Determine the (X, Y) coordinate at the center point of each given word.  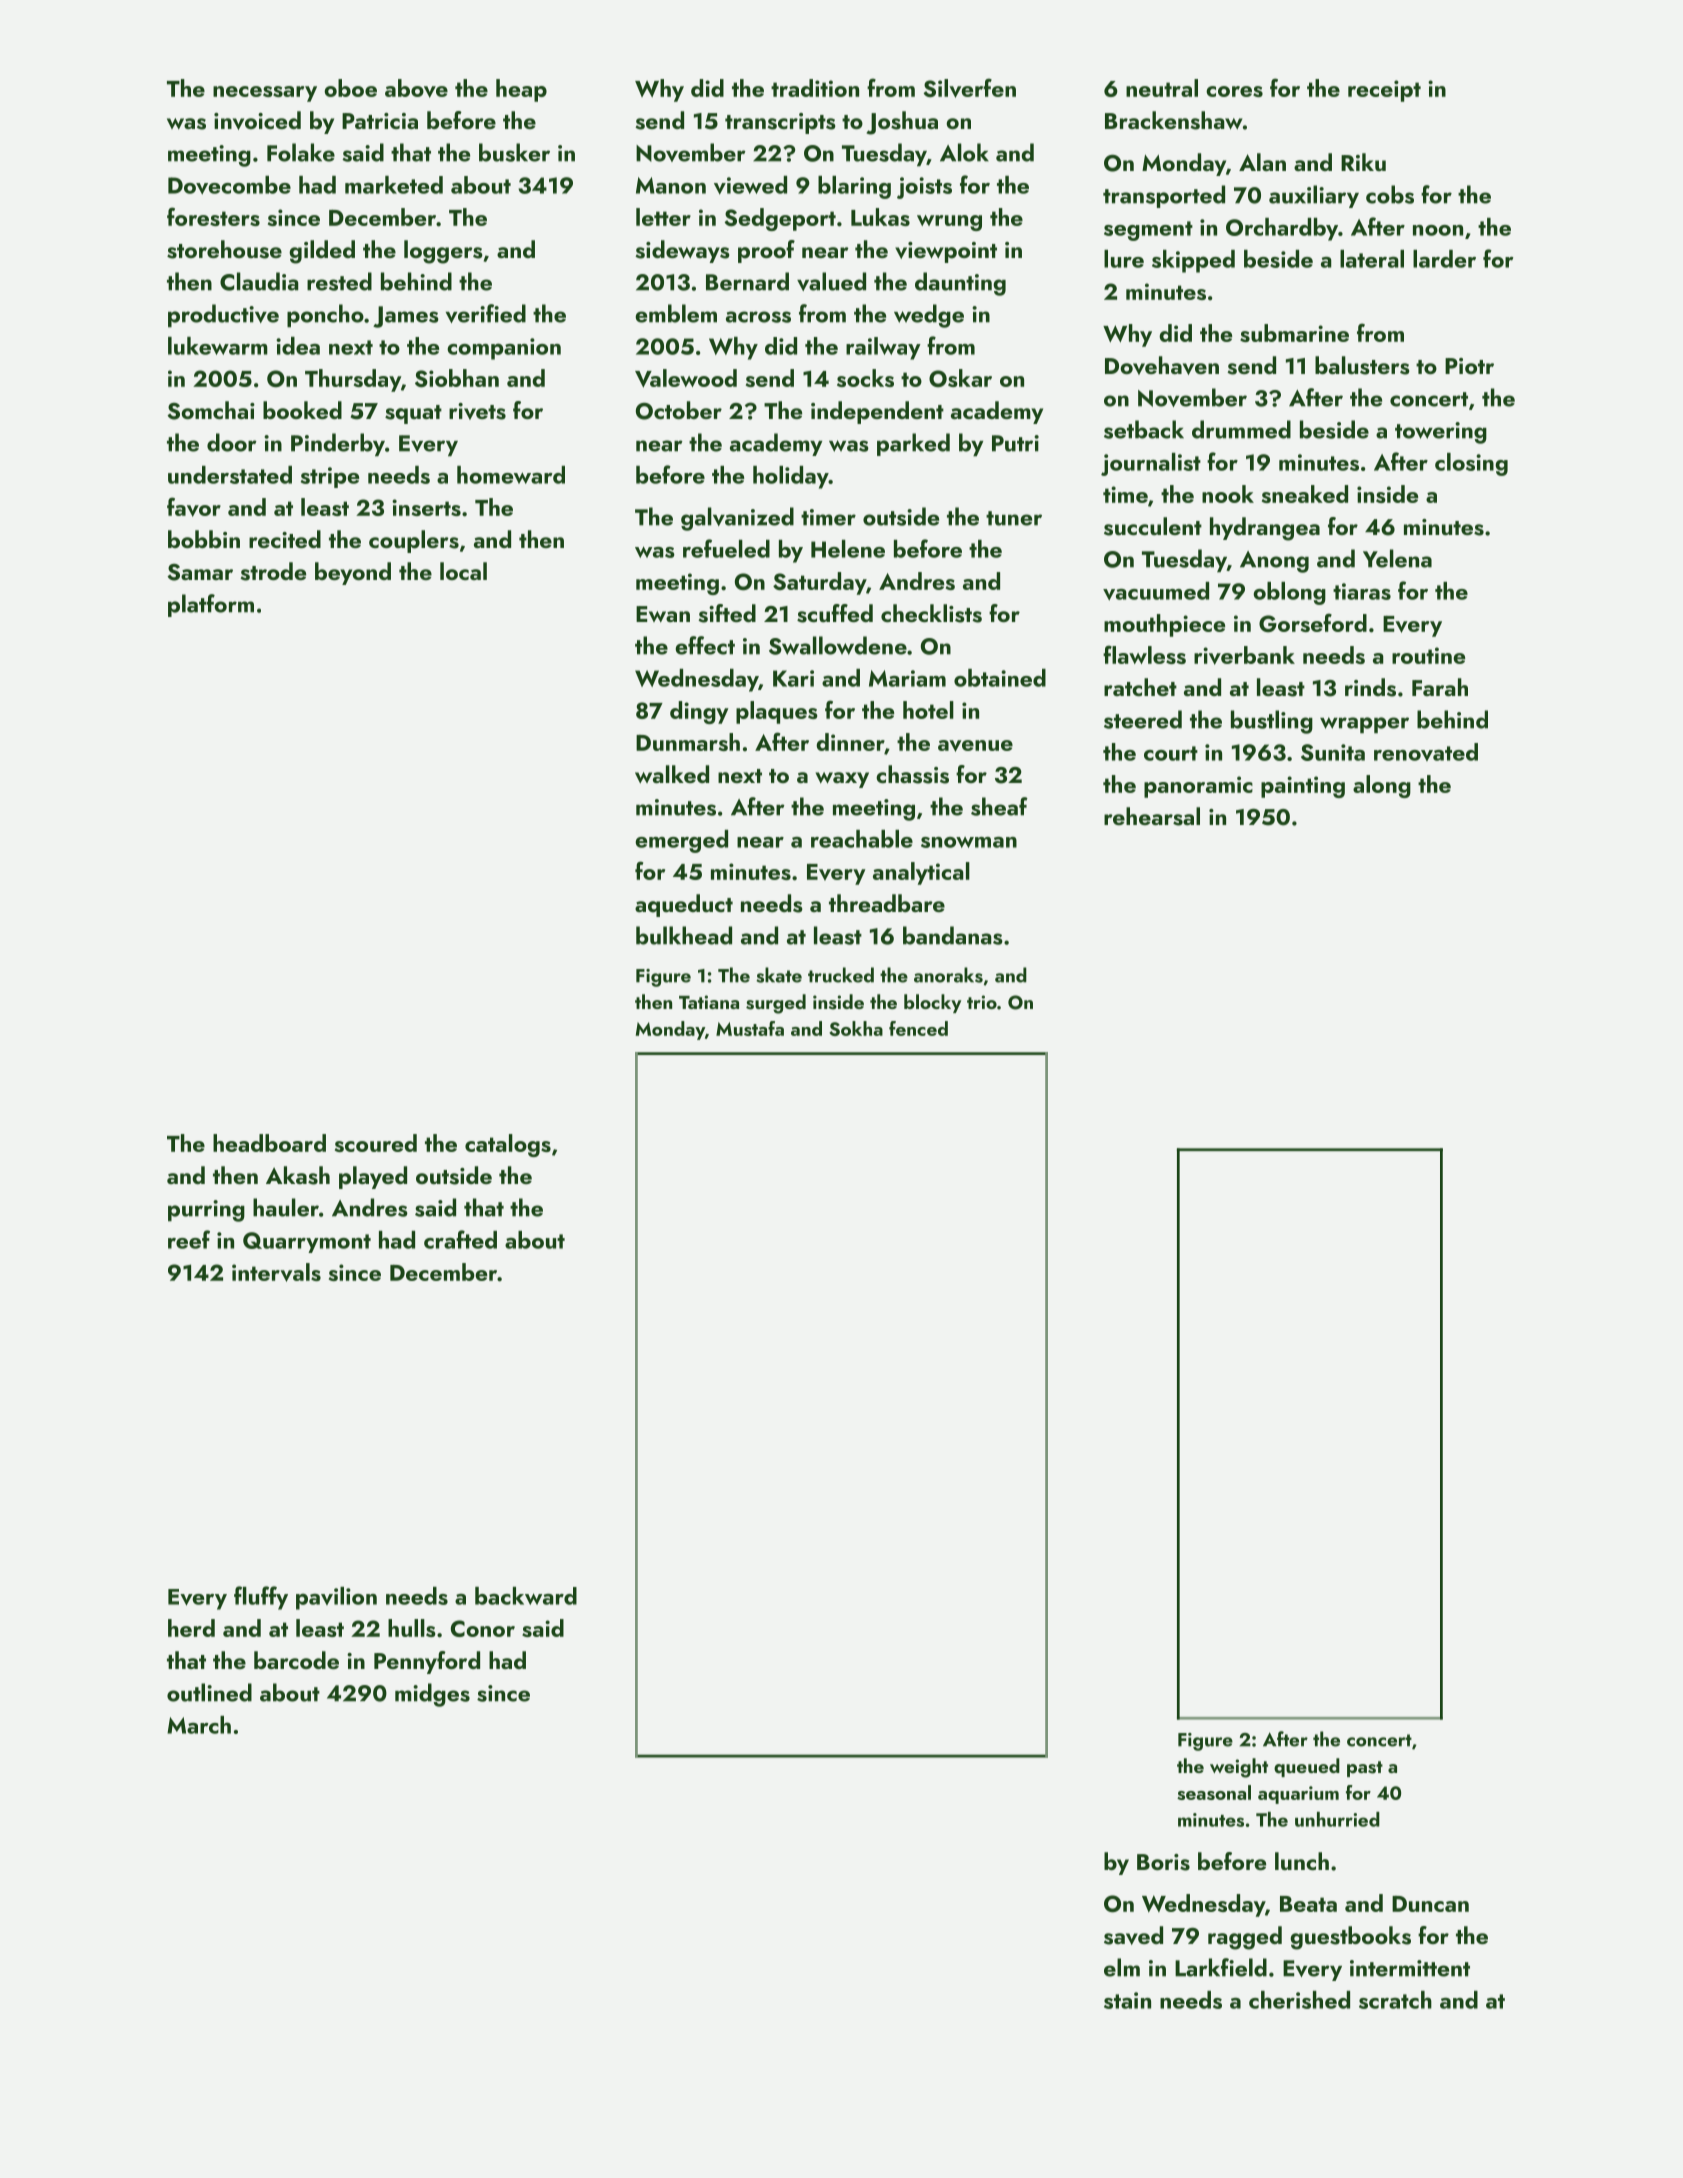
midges (432, 1695)
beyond (353, 573)
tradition (815, 88)
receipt (1384, 91)
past (1365, 1769)
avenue (975, 746)
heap (521, 90)
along (1382, 786)
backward (526, 1596)
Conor (483, 1628)
